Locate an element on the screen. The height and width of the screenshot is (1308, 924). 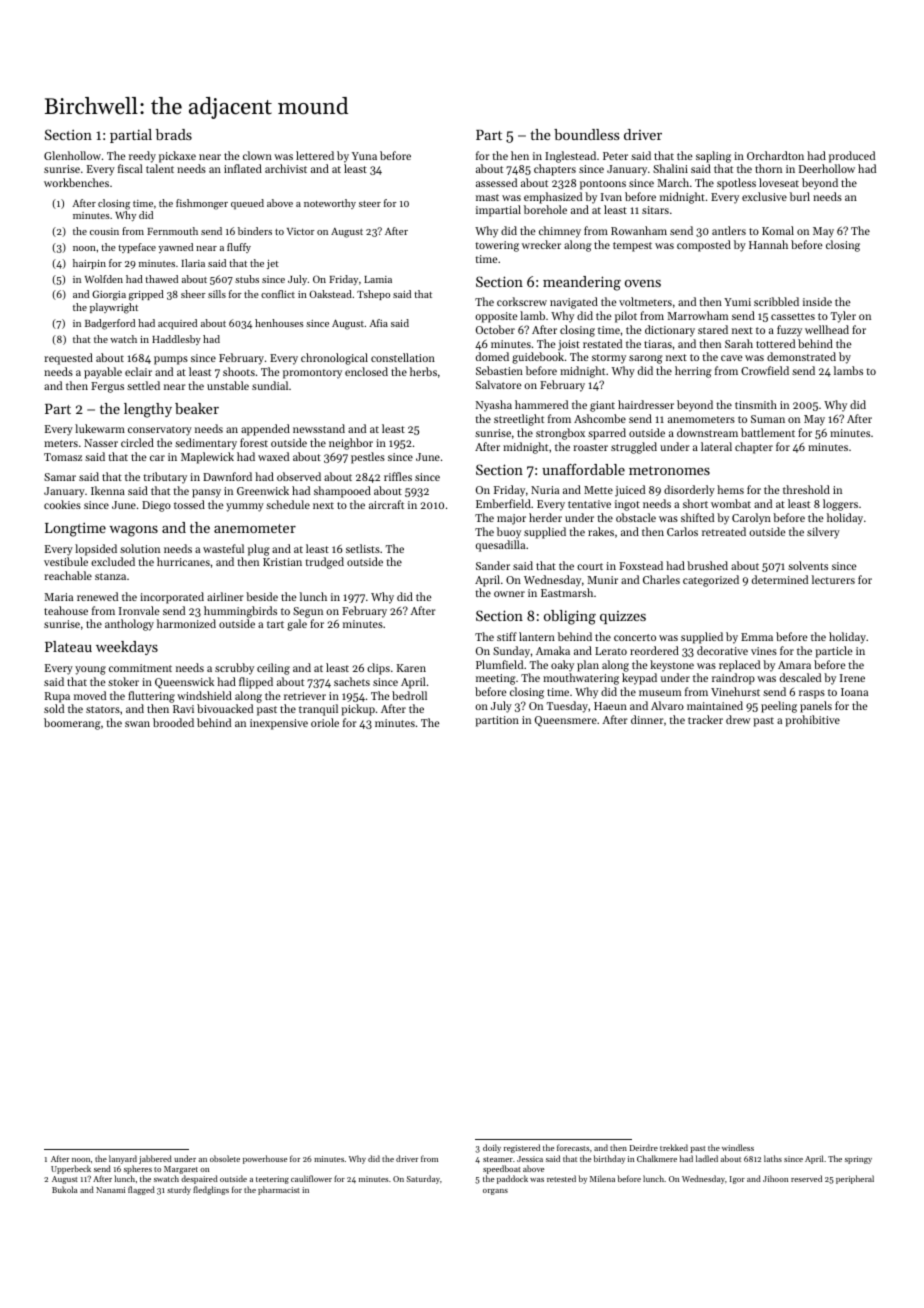
opposite is located at coordinates (496, 317).
